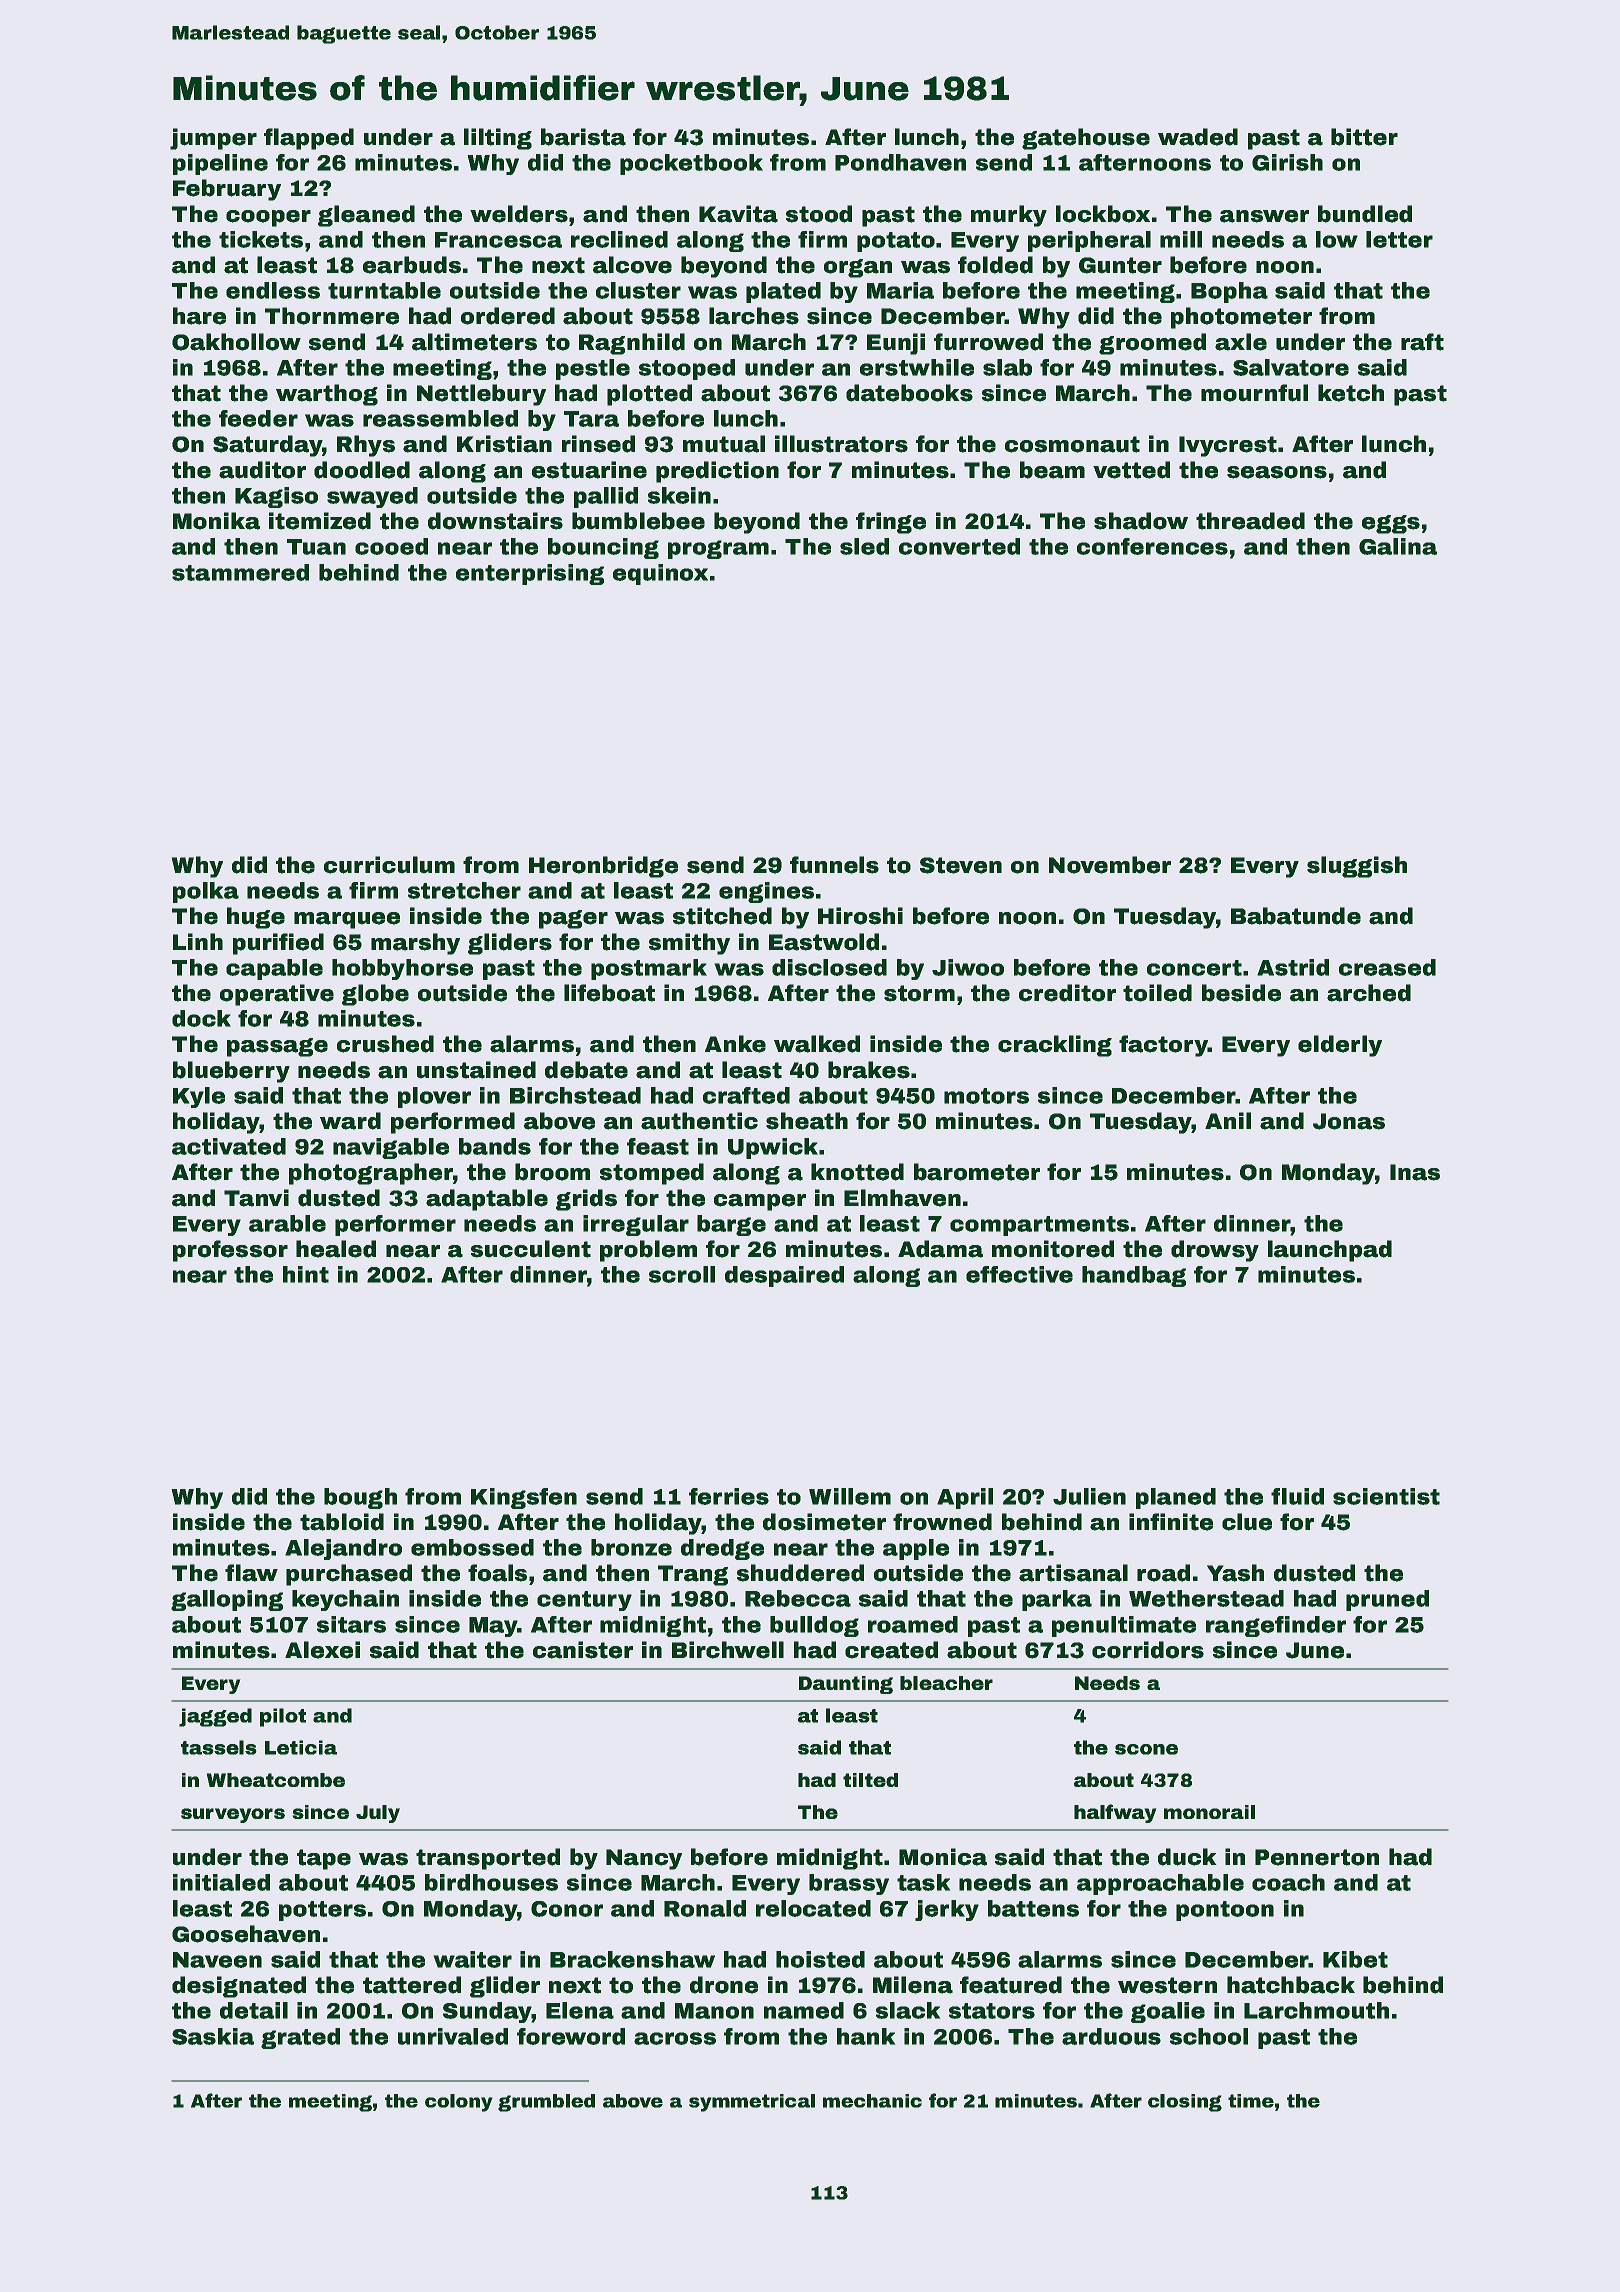 Image resolution: width=1620 pixels, height=2292 pixels. What do you see at coordinates (230, 1251) in the page?
I see `professor` at bounding box center [230, 1251].
